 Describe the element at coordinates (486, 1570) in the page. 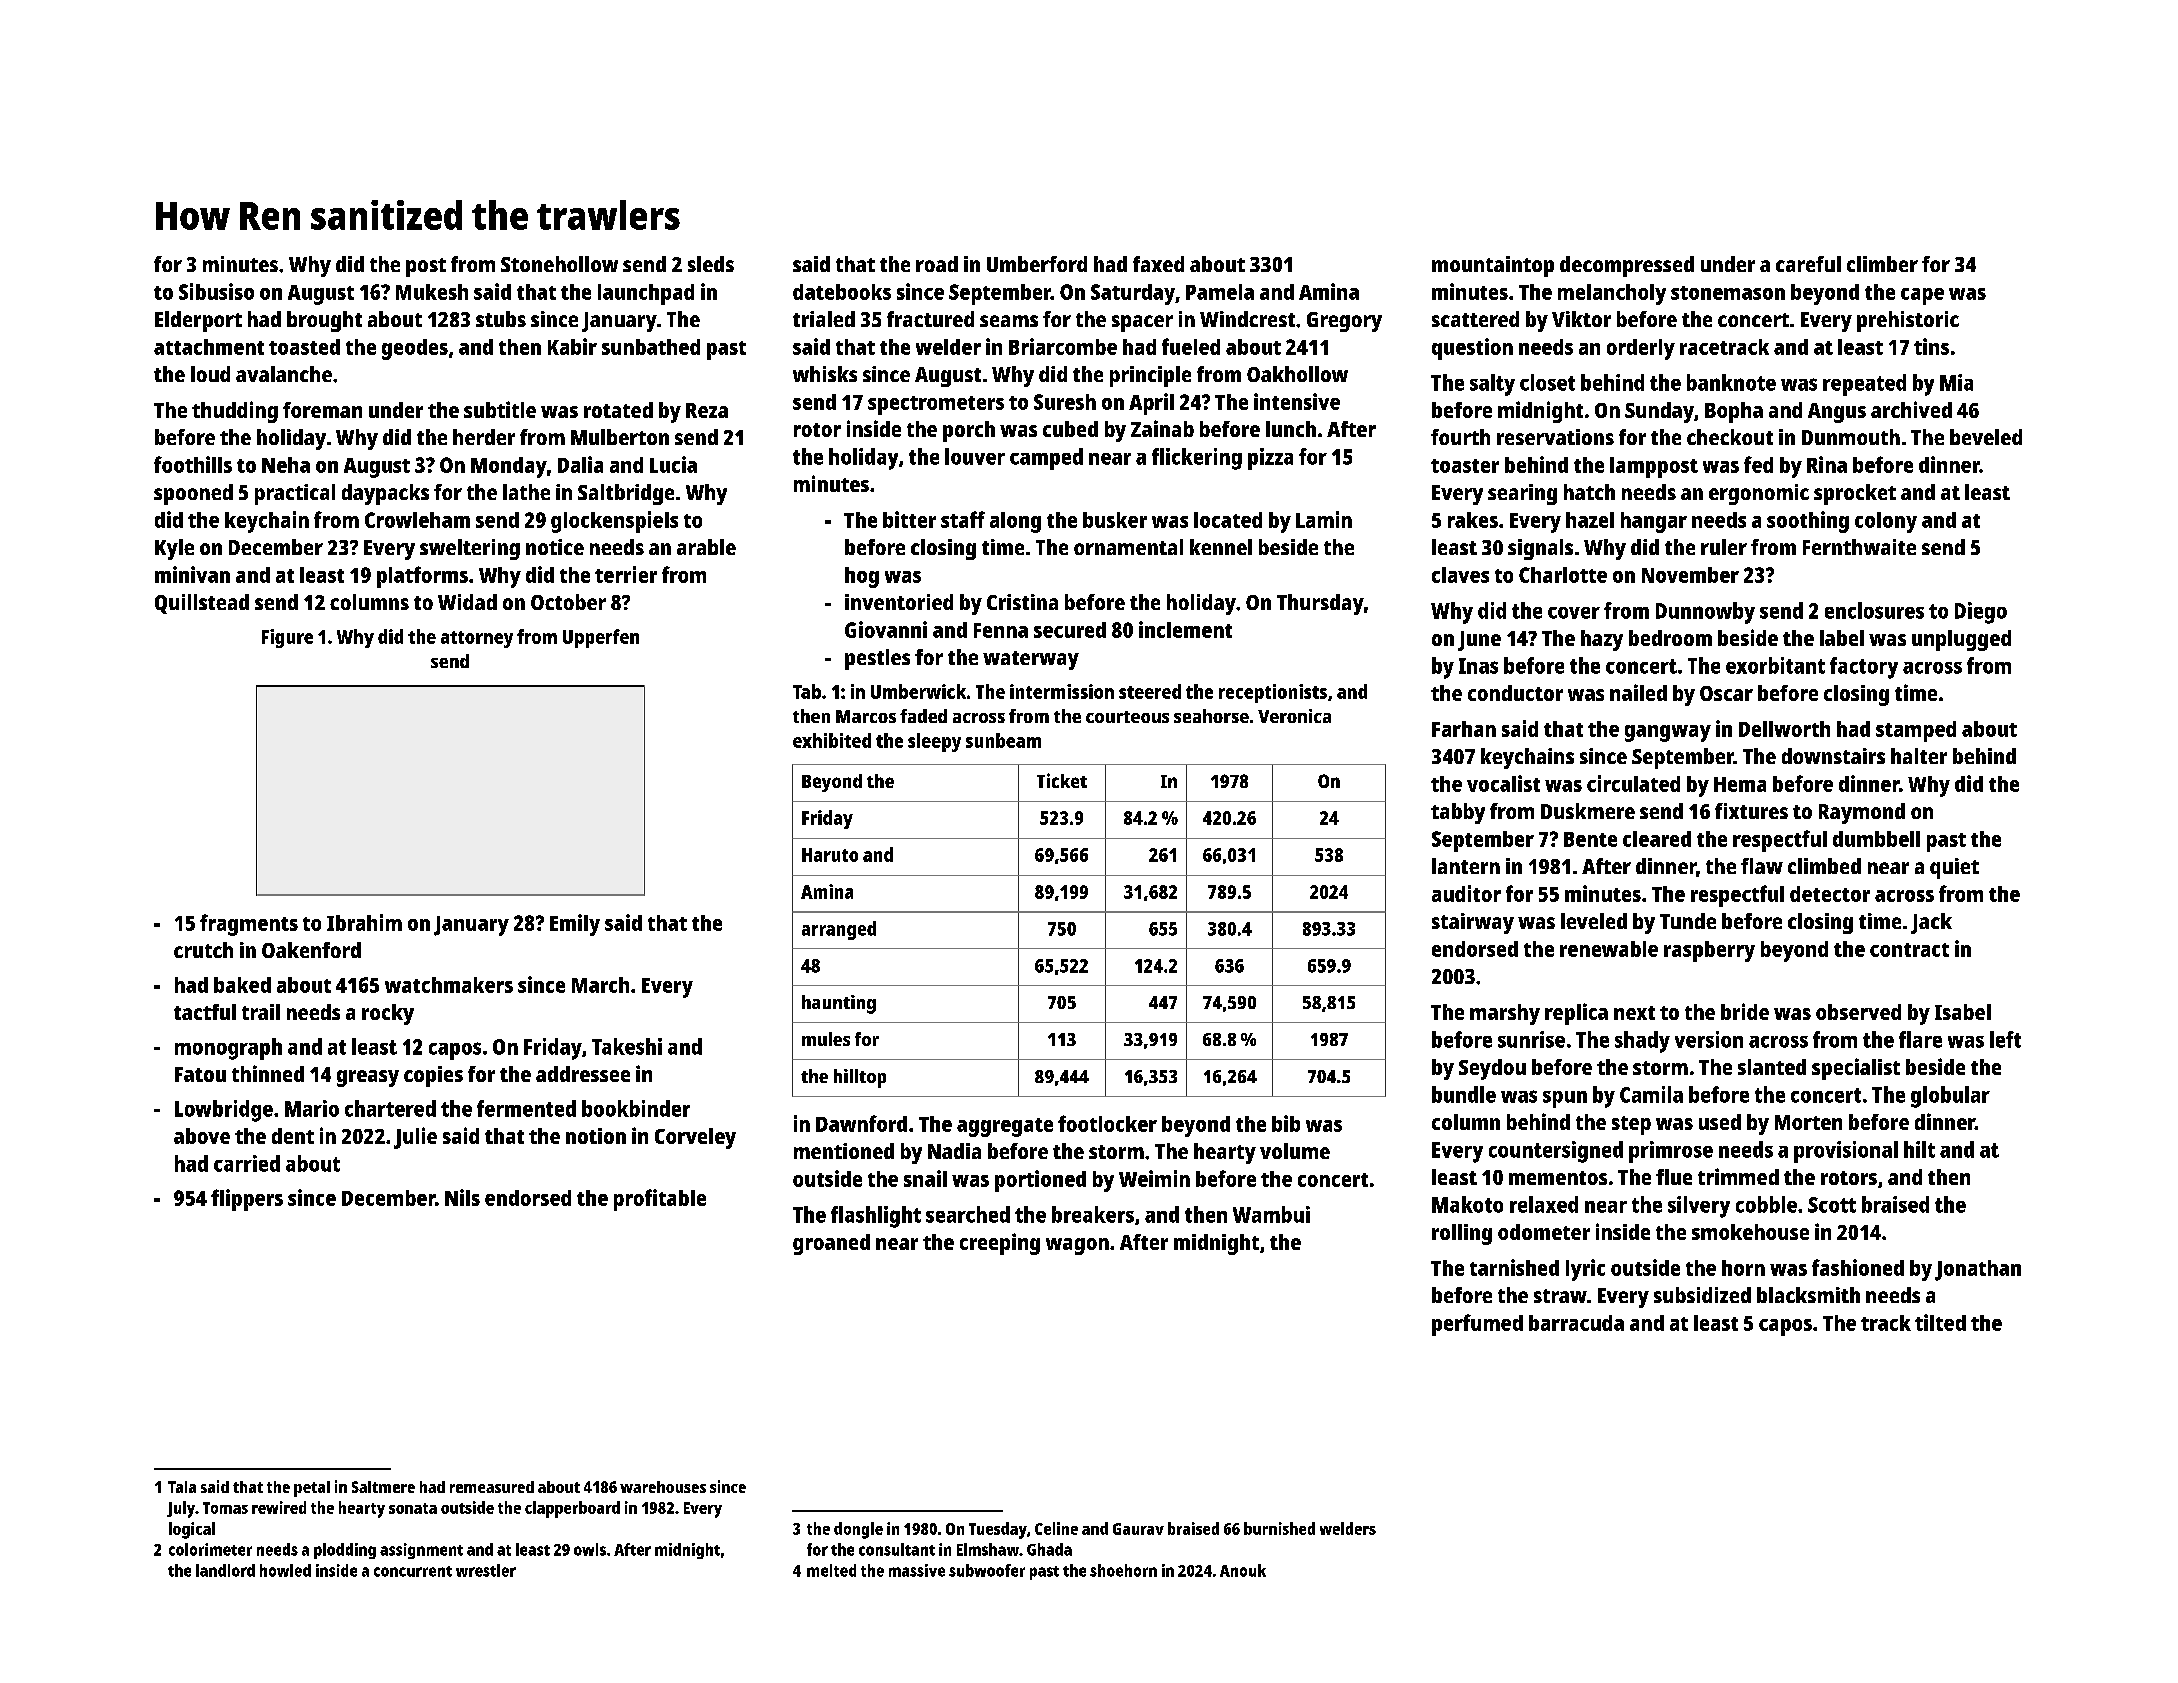

I see `wrestler` at that location.
